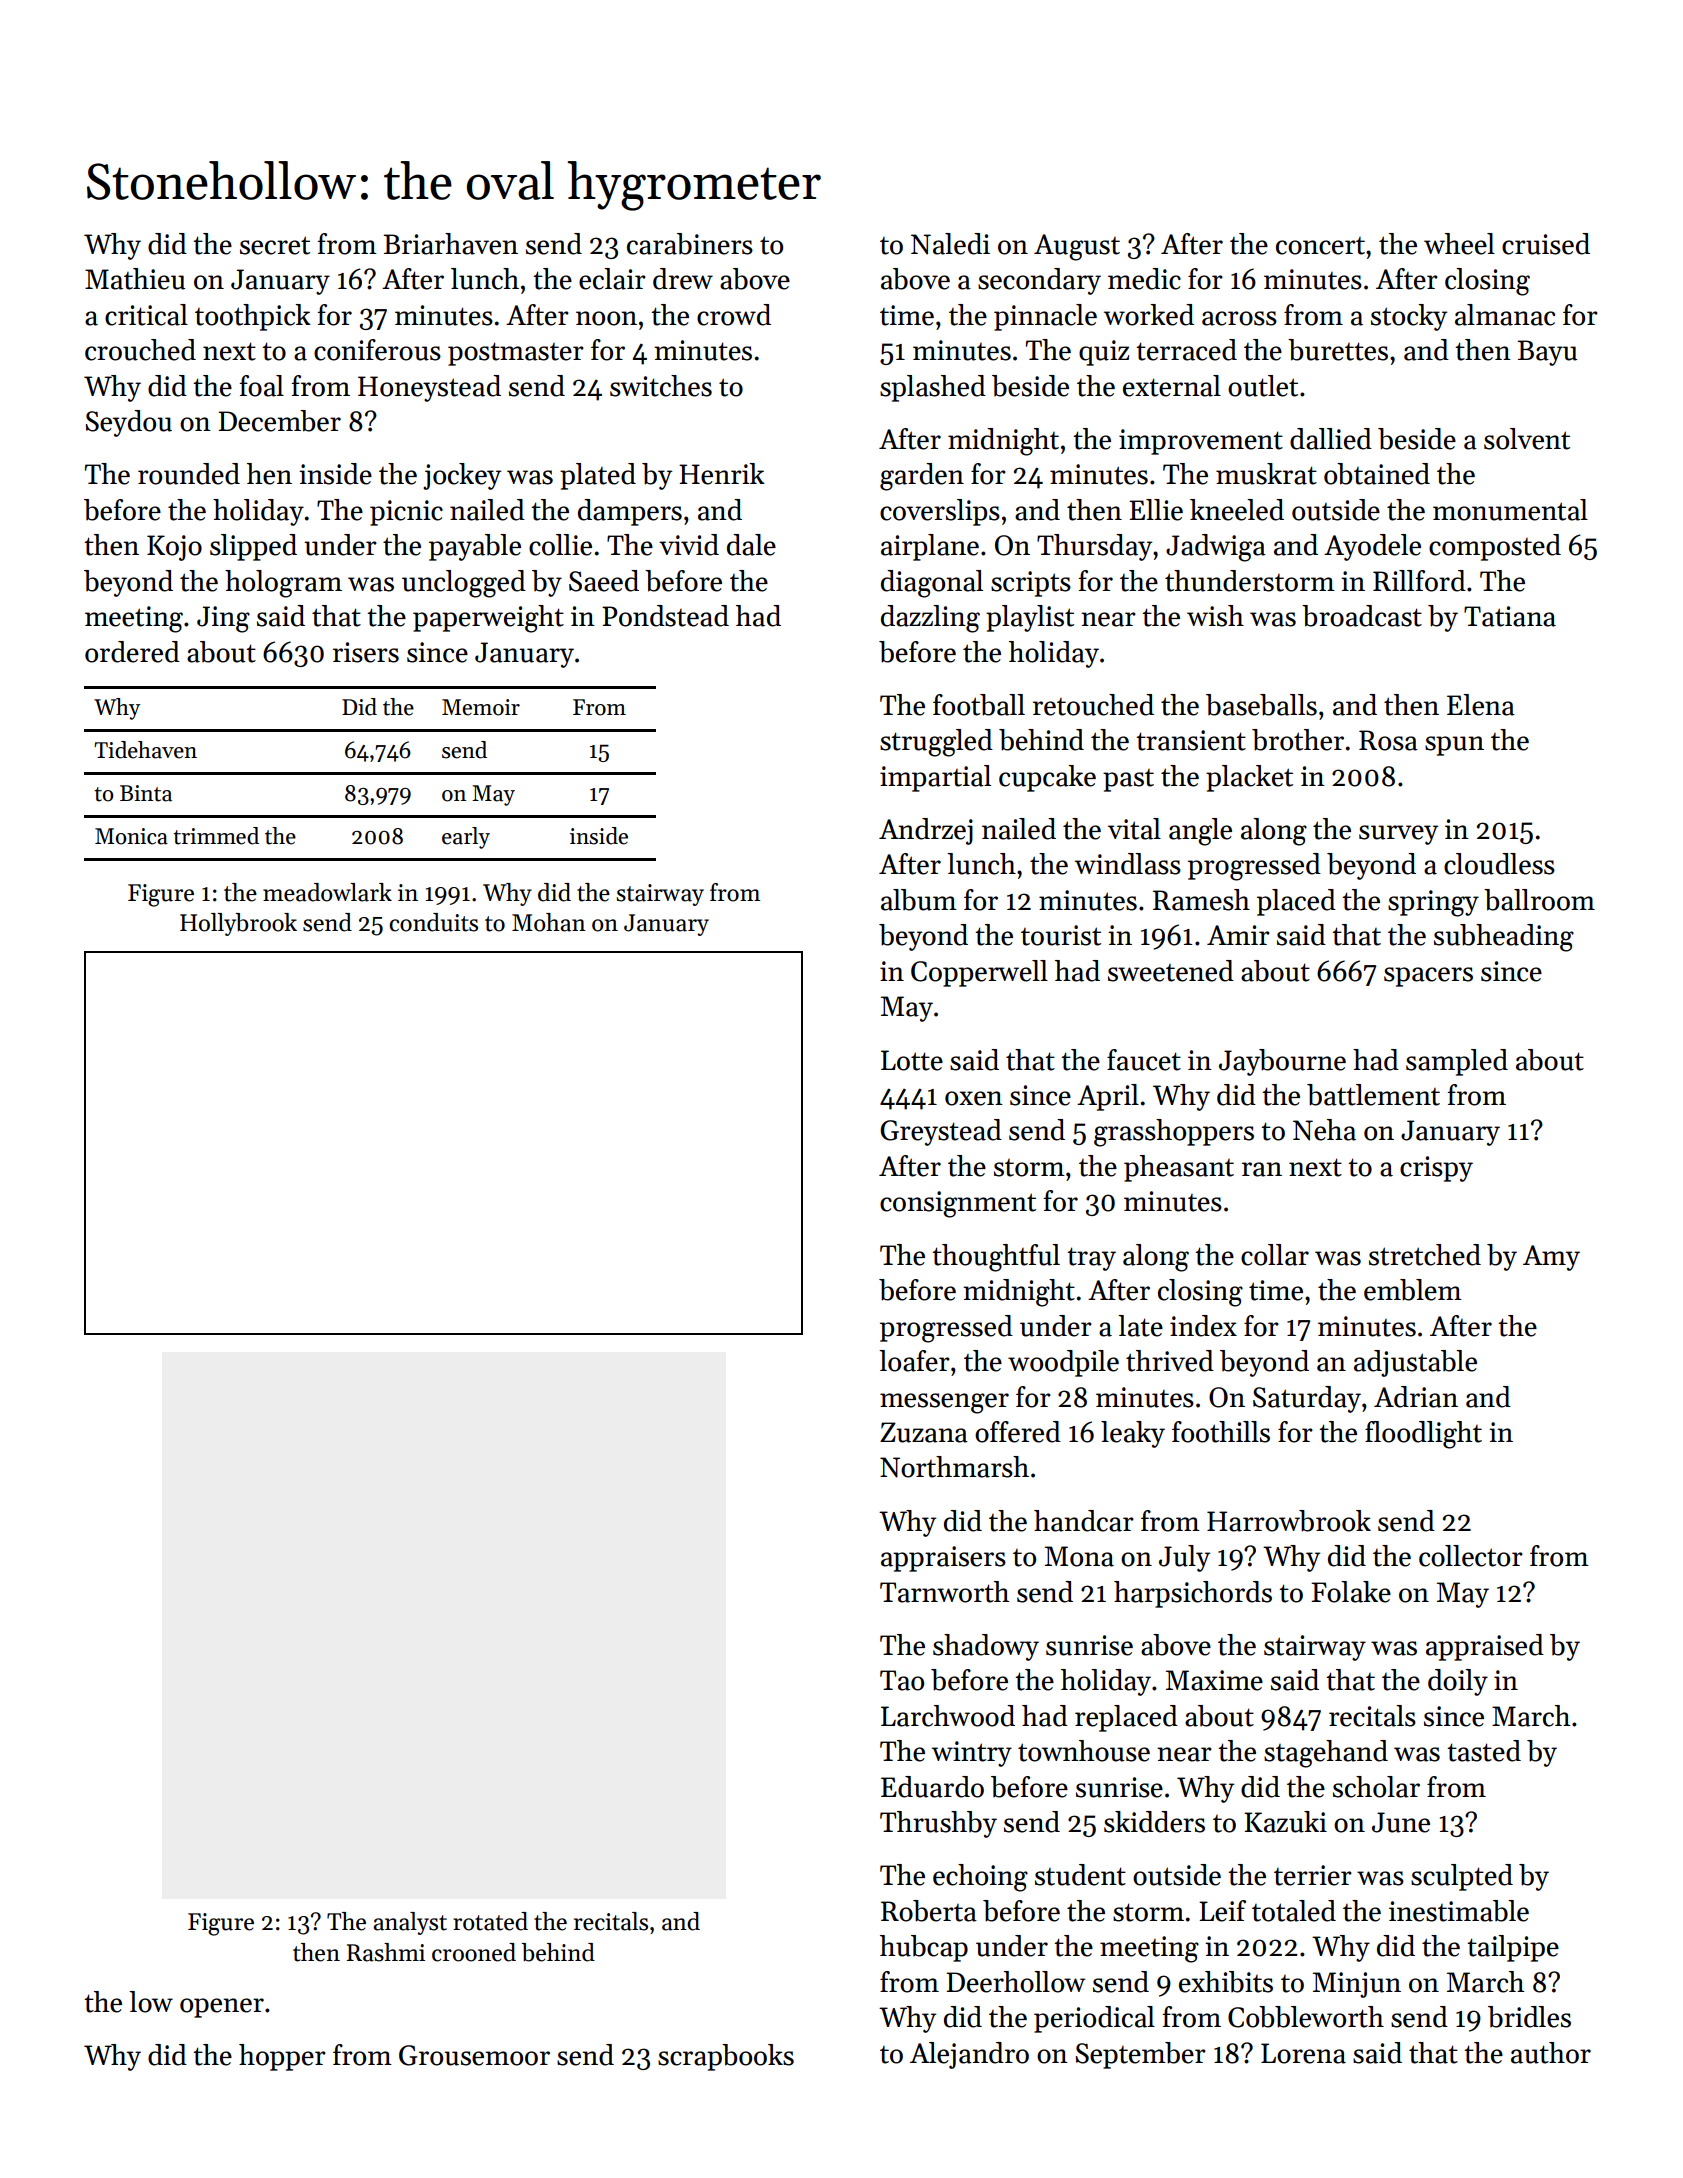 This page has height=2178, width=1683. Describe the element at coordinates (1510, 616) in the page. I see `Tatiana` at that location.
